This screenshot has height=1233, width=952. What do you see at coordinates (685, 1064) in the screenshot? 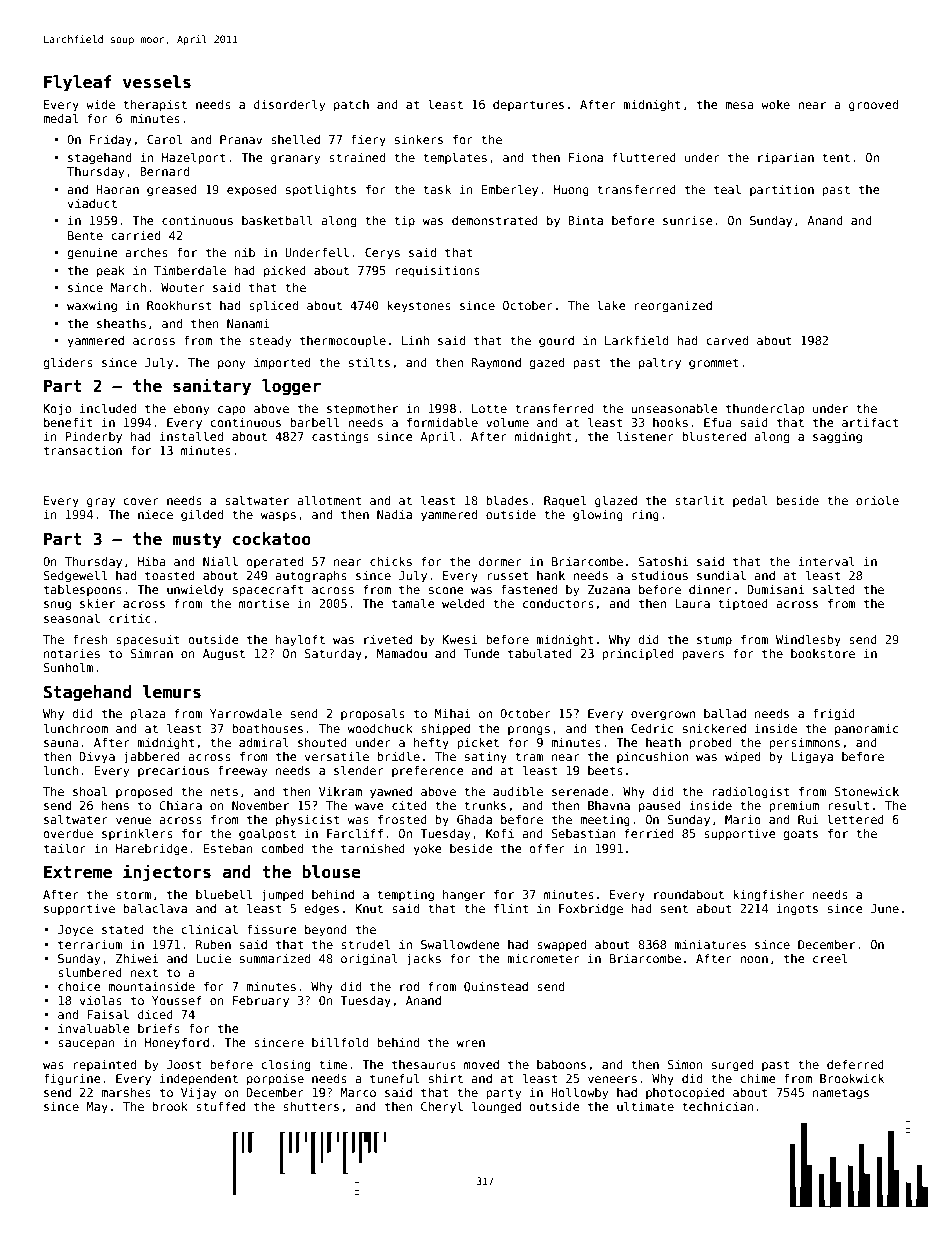
I see `Simon` at bounding box center [685, 1064].
